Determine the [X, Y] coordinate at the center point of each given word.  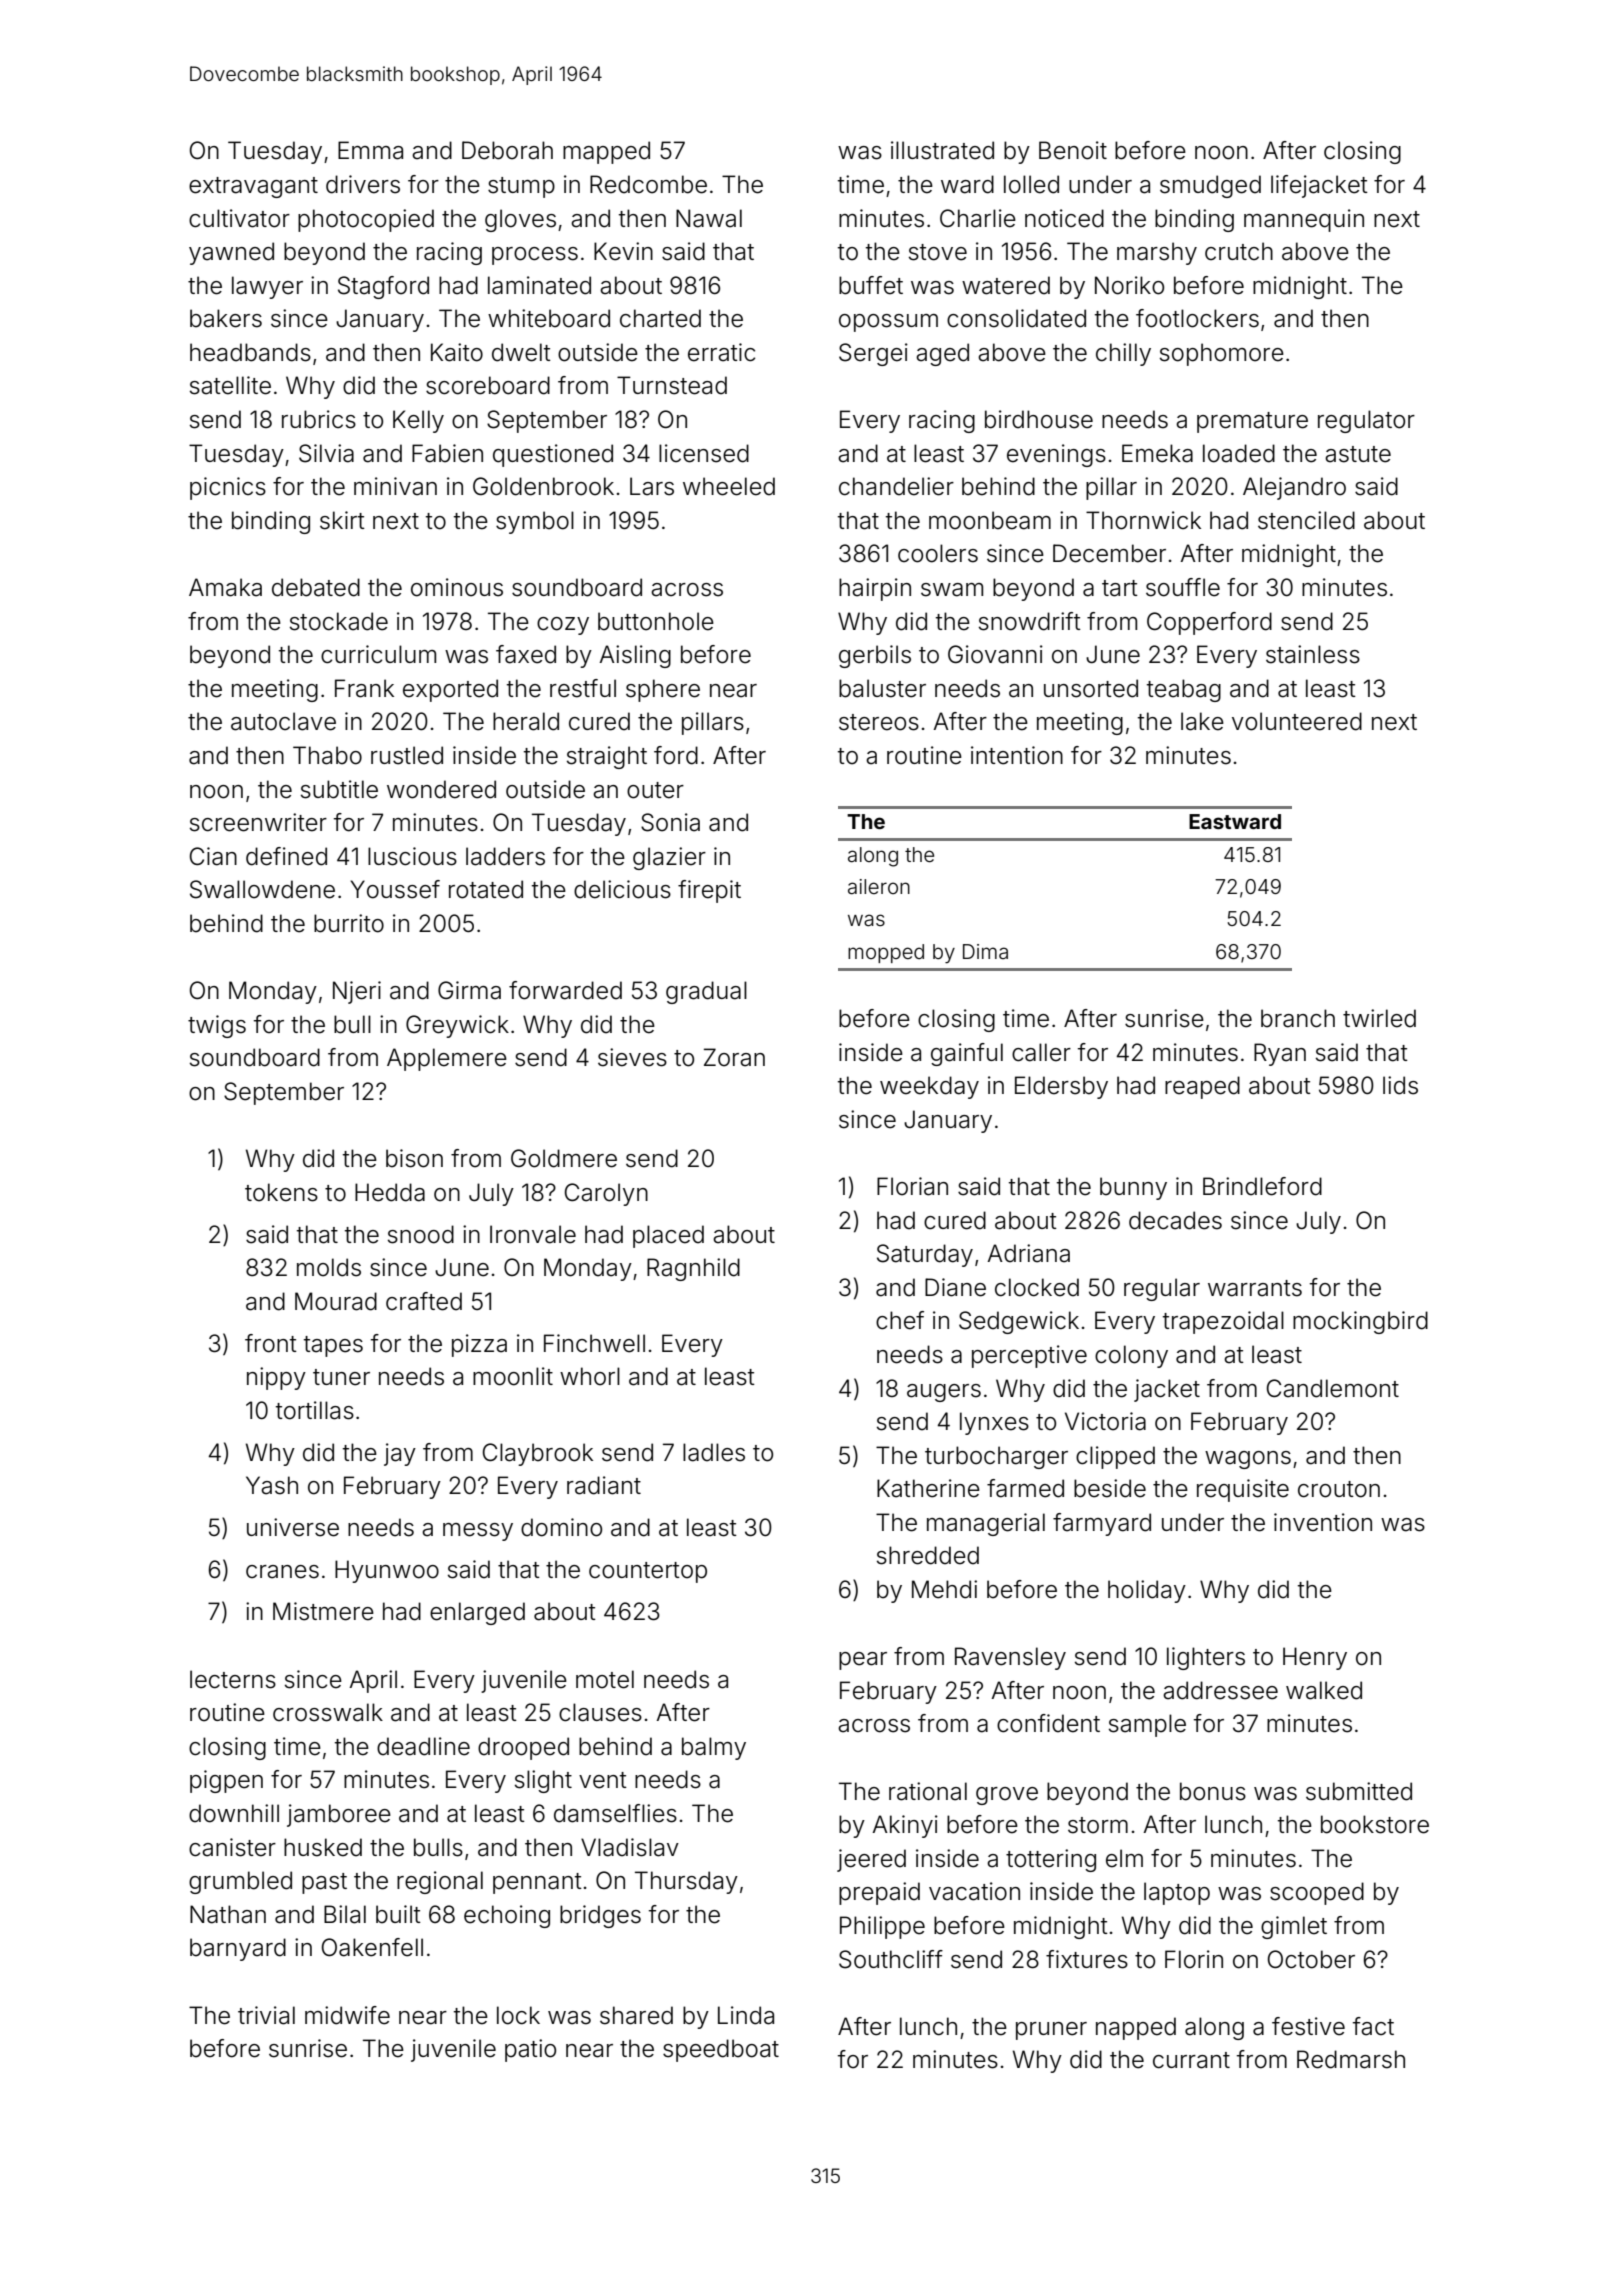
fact [1373, 2026]
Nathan [228, 1914]
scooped [1317, 1893]
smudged [1210, 186]
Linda [746, 2015]
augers [944, 1393]
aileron [879, 886]
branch [1298, 1018]
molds [329, 1267]
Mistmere [323, 1611]
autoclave [283, 721]
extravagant [253, 187]
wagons [1248, 1460]
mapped [606, 152]
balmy [714, 1748]
